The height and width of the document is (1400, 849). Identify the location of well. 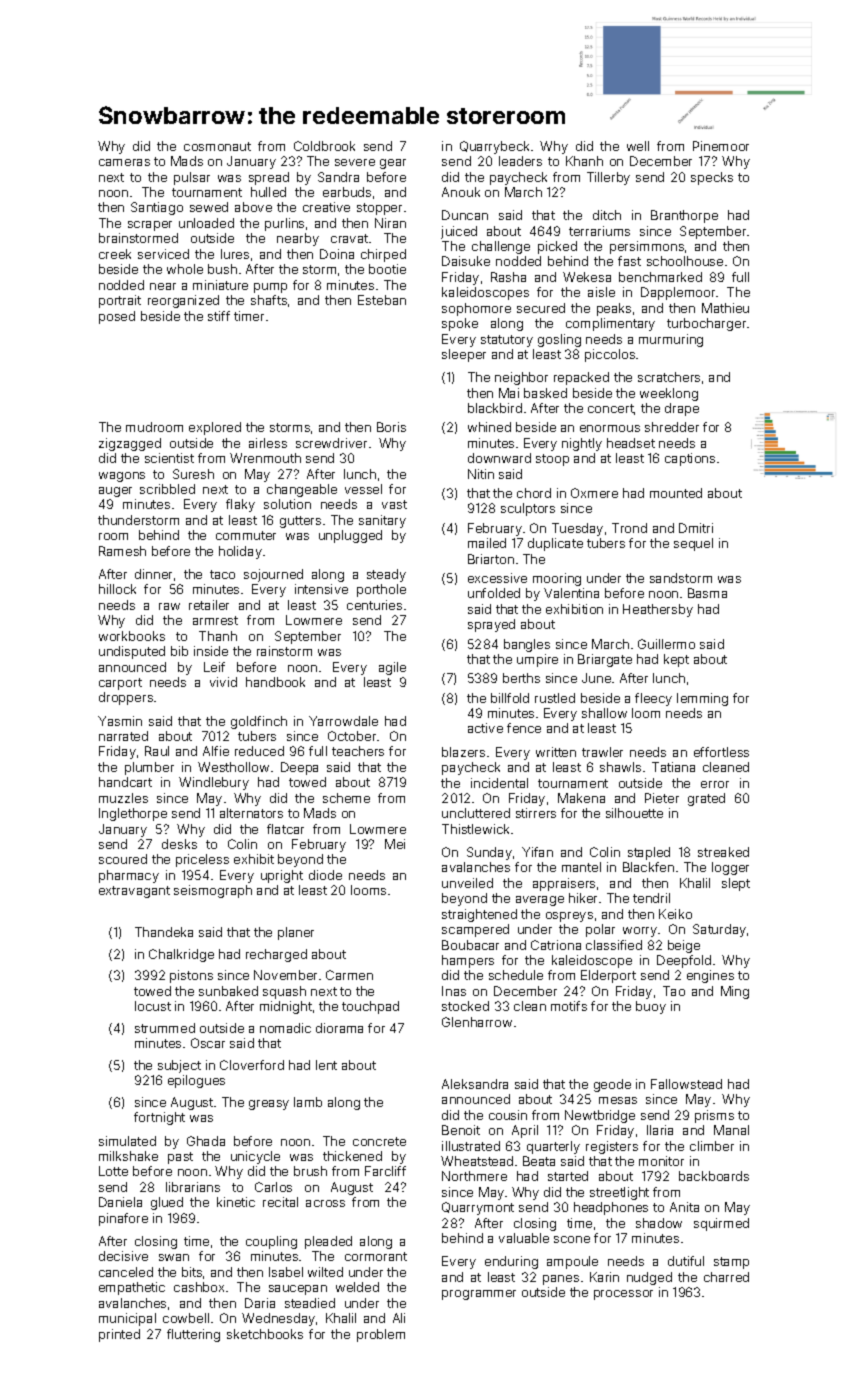
(638, 146).
